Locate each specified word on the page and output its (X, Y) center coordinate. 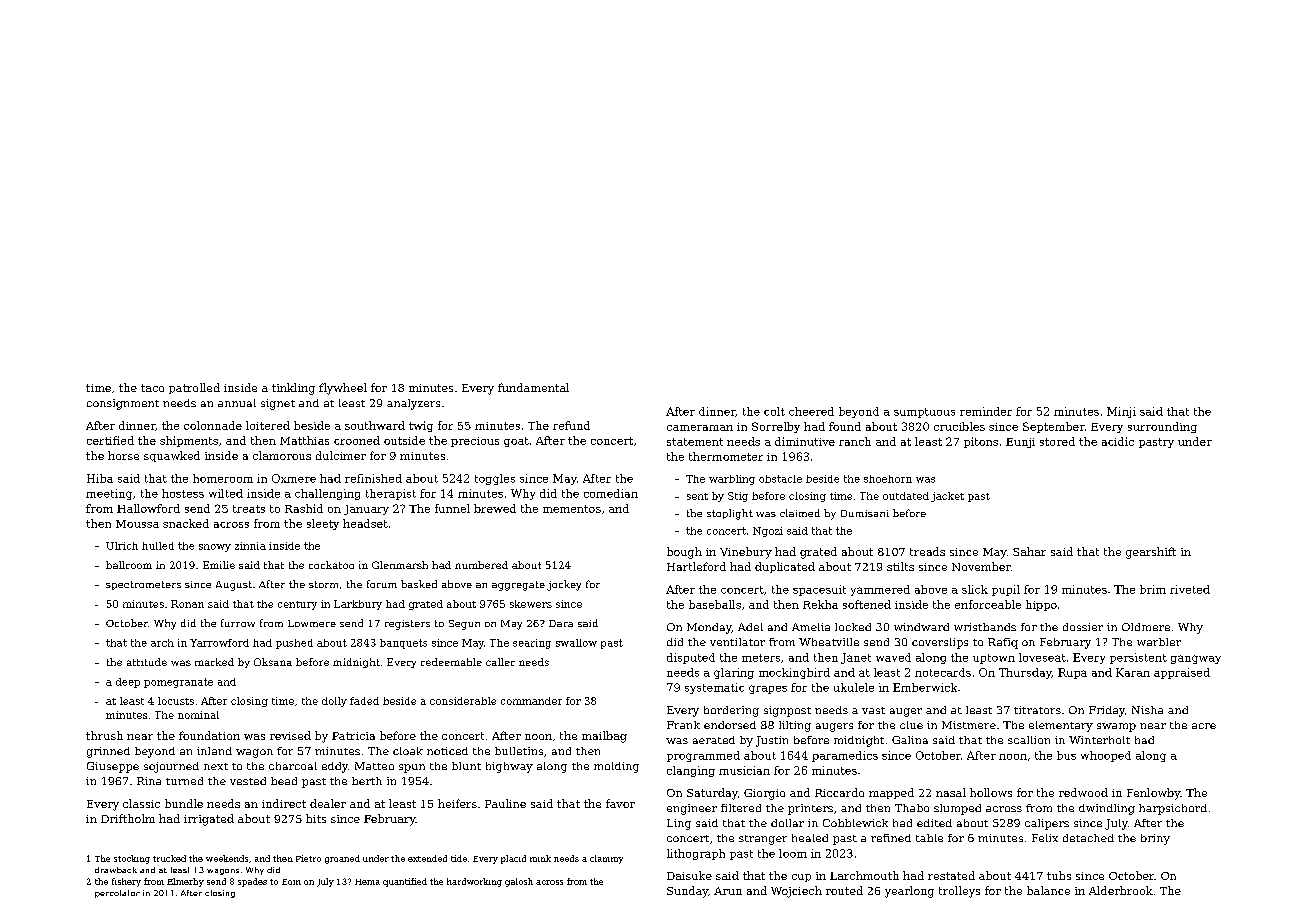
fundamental (533, 387)
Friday (1107, 711)
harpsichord (1173, 809)
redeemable (451, 662)
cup (801, 878)
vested (248, 781)
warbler (1159, 642)
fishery (126, 882)
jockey (564, 585)
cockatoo (331, 565)
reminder (986, 411)
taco (152, 388)
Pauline (505, 803)
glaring (734, 673)
